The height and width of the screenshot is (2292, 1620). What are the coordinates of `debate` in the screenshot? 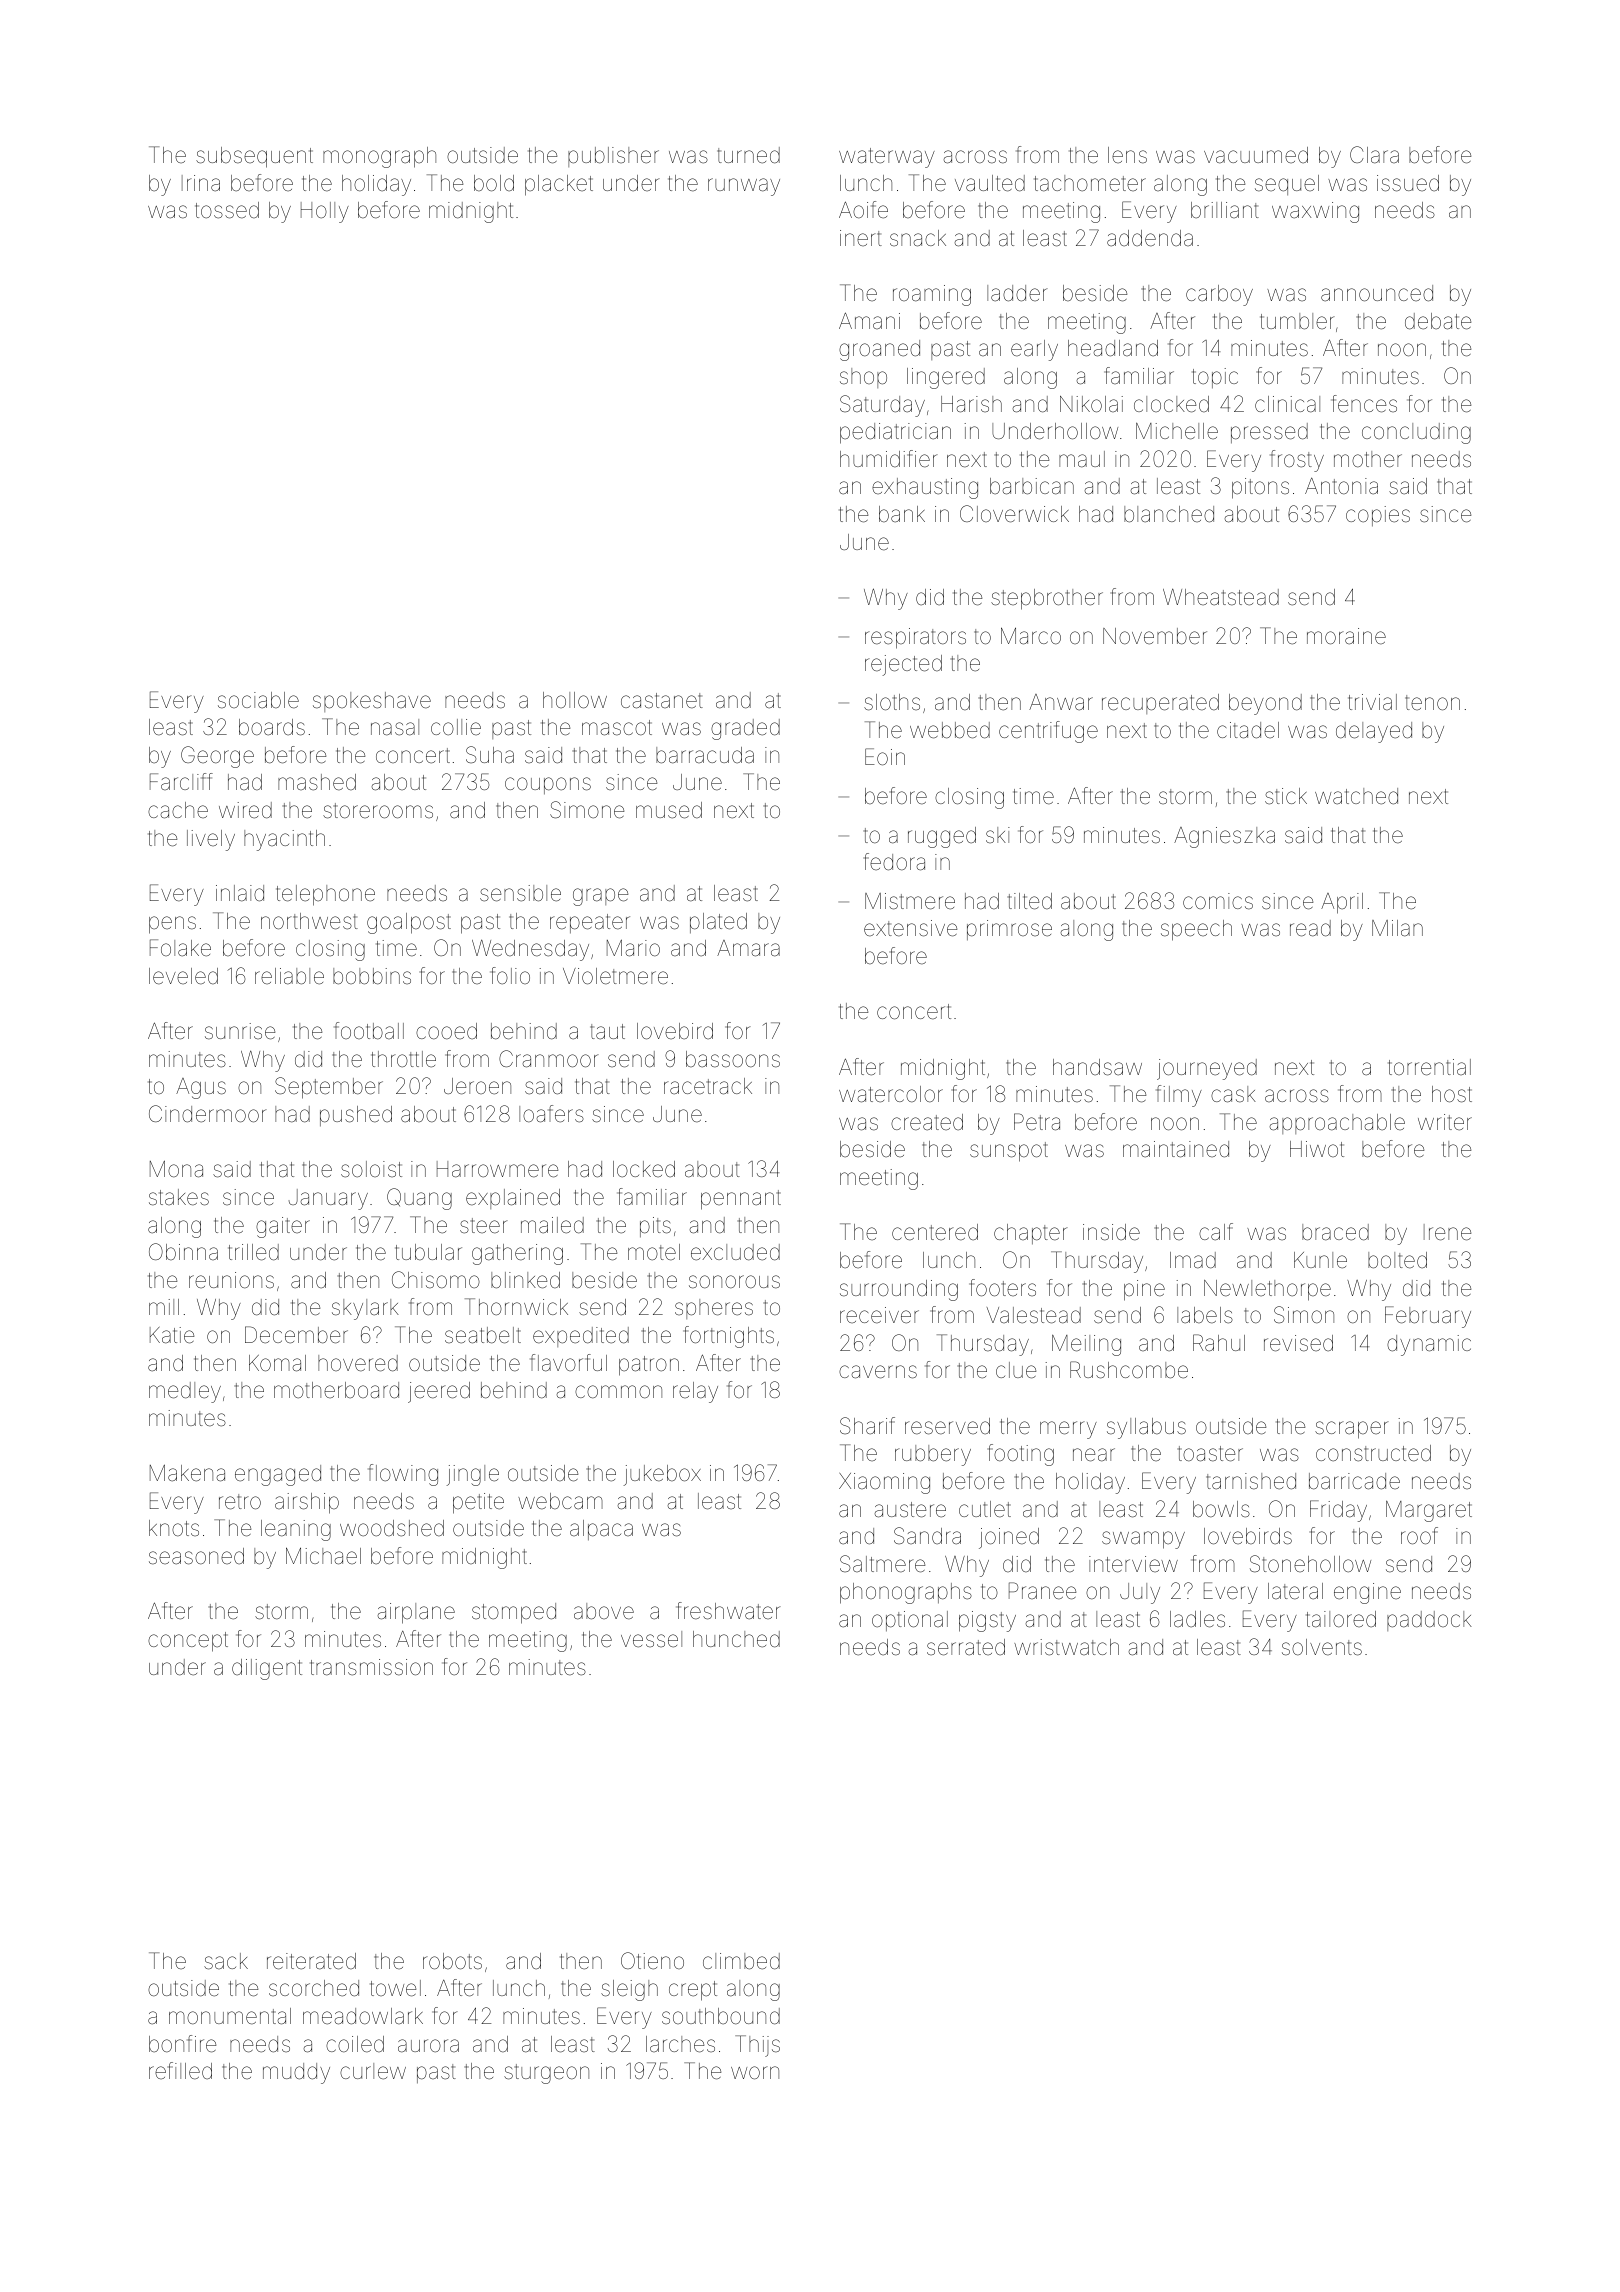 It's located at (1438, 321).
